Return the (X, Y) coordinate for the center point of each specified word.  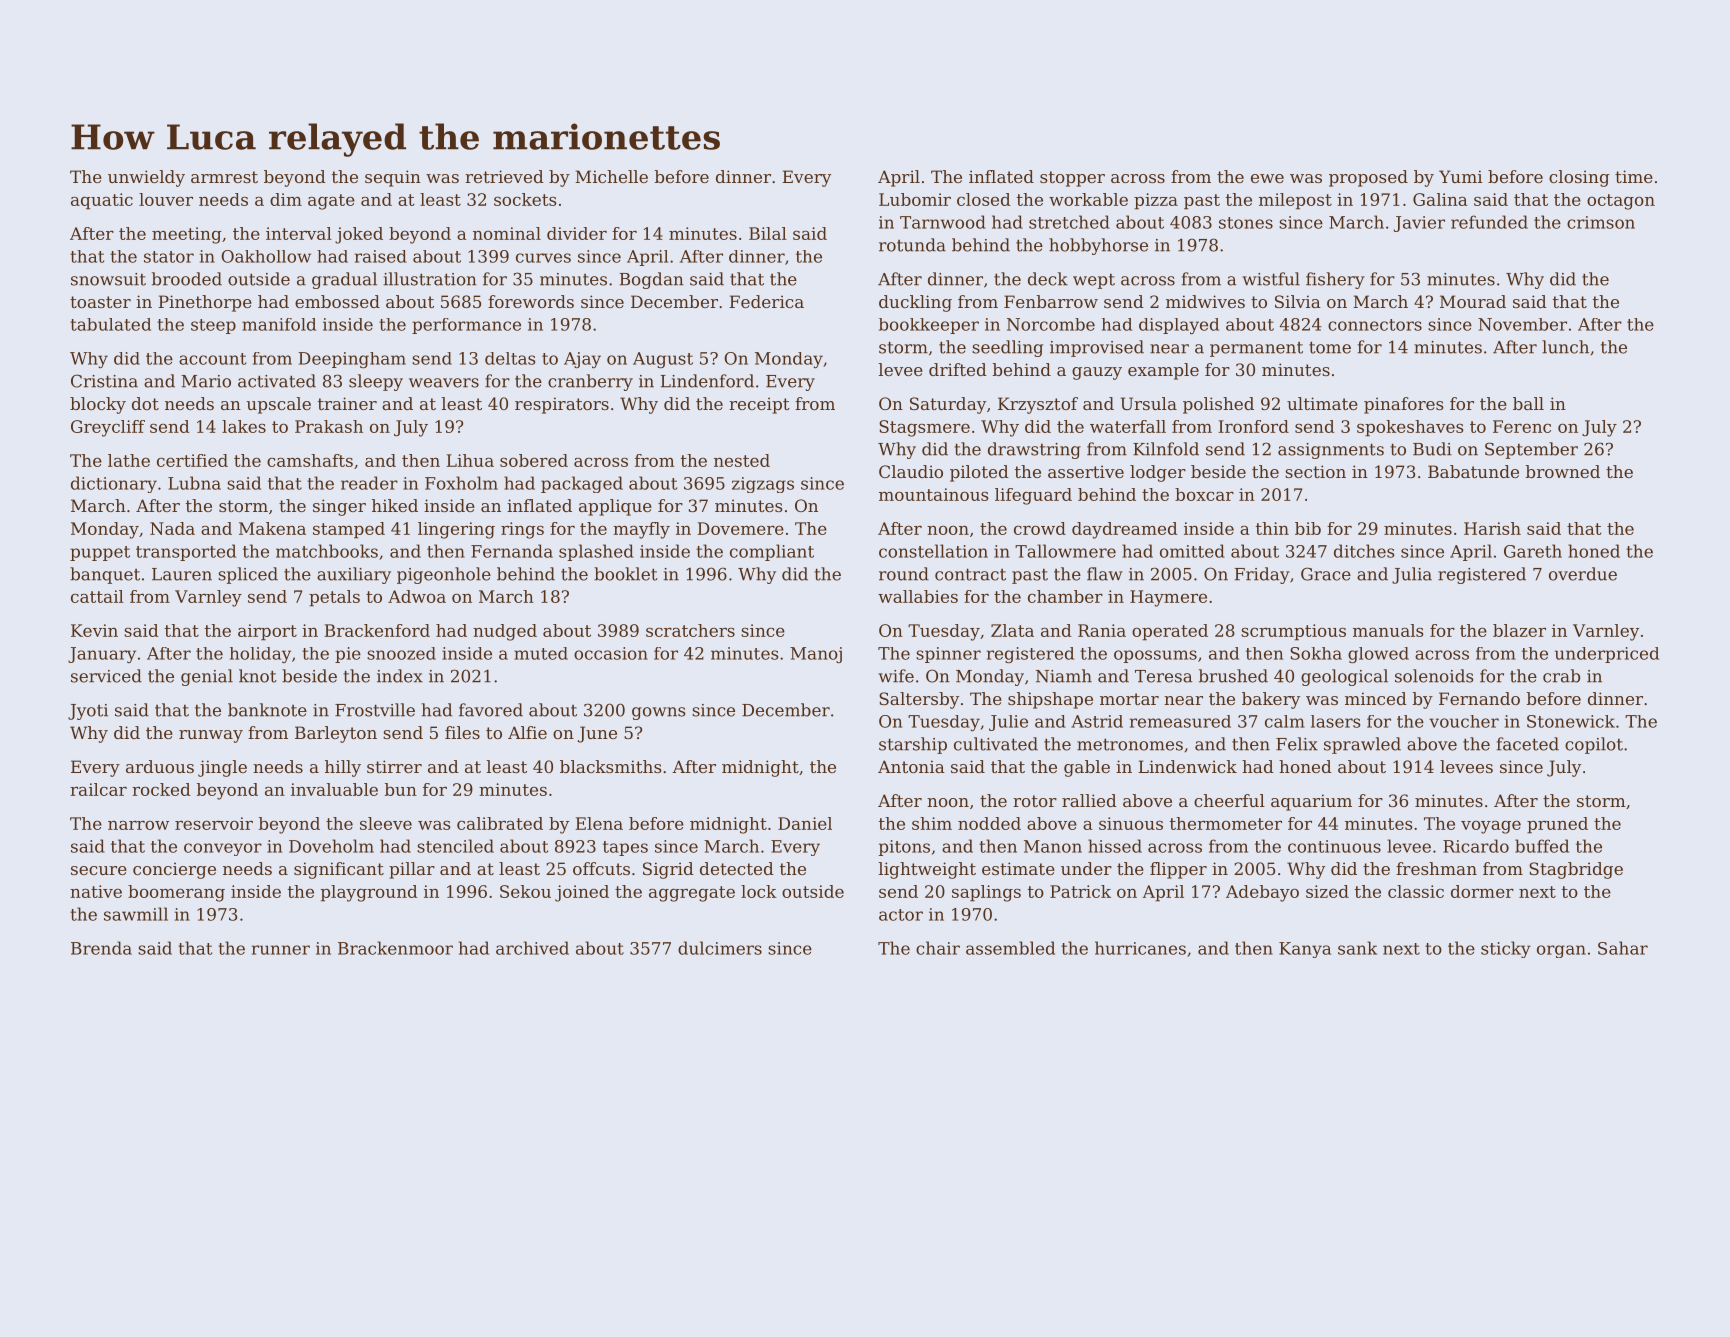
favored (491, 710)
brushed (1233, 676)
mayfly (641, 530)
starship (913, 745)
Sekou (525, 891)
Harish (1492, 528)
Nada (172, 528)
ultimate (1322, 403)
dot (145, 403)
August (663, 360)
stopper (1072, 179)
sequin (393, 178)
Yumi (1460, 176)
